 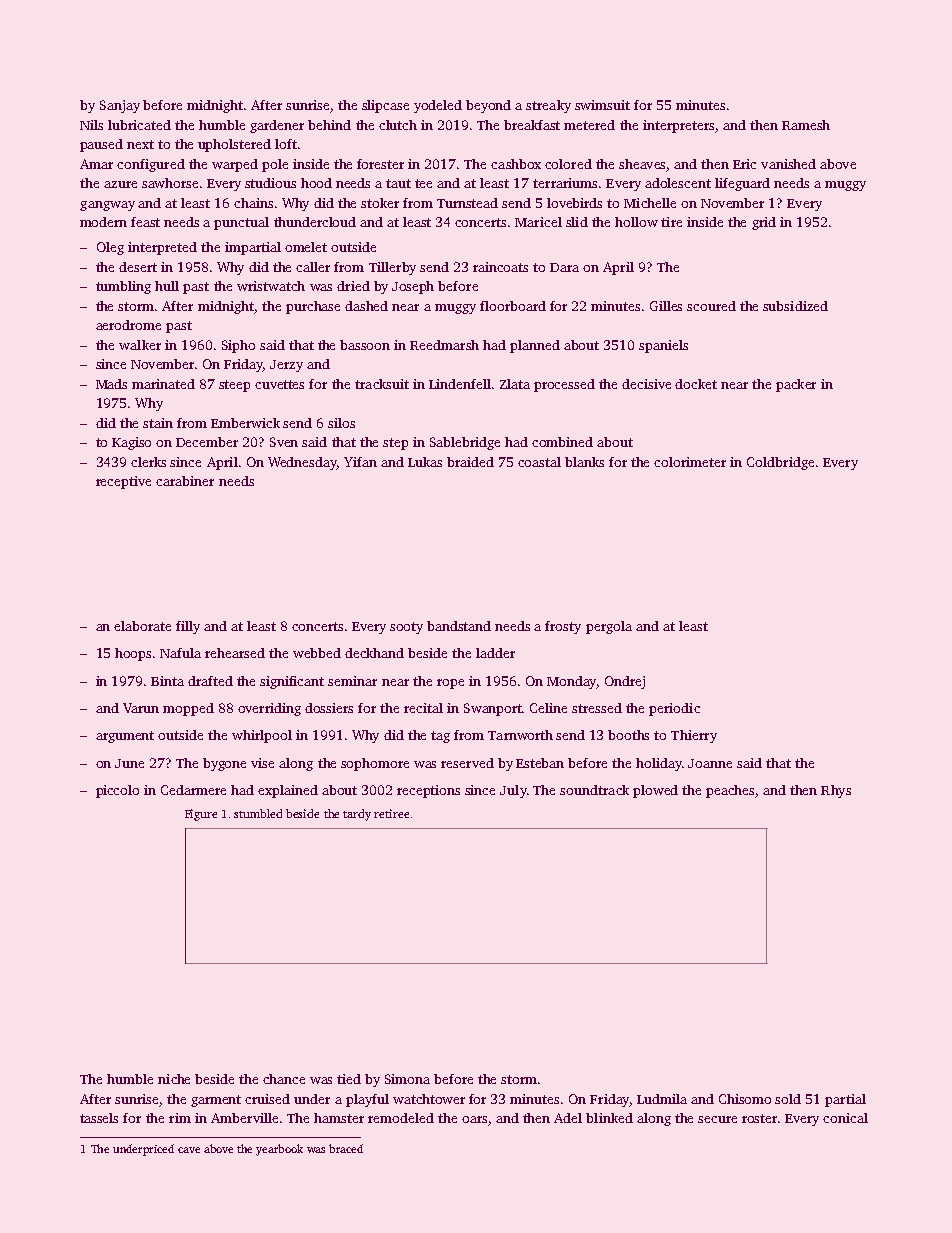 I want to click on niche, so click(x=174, y=1079).
